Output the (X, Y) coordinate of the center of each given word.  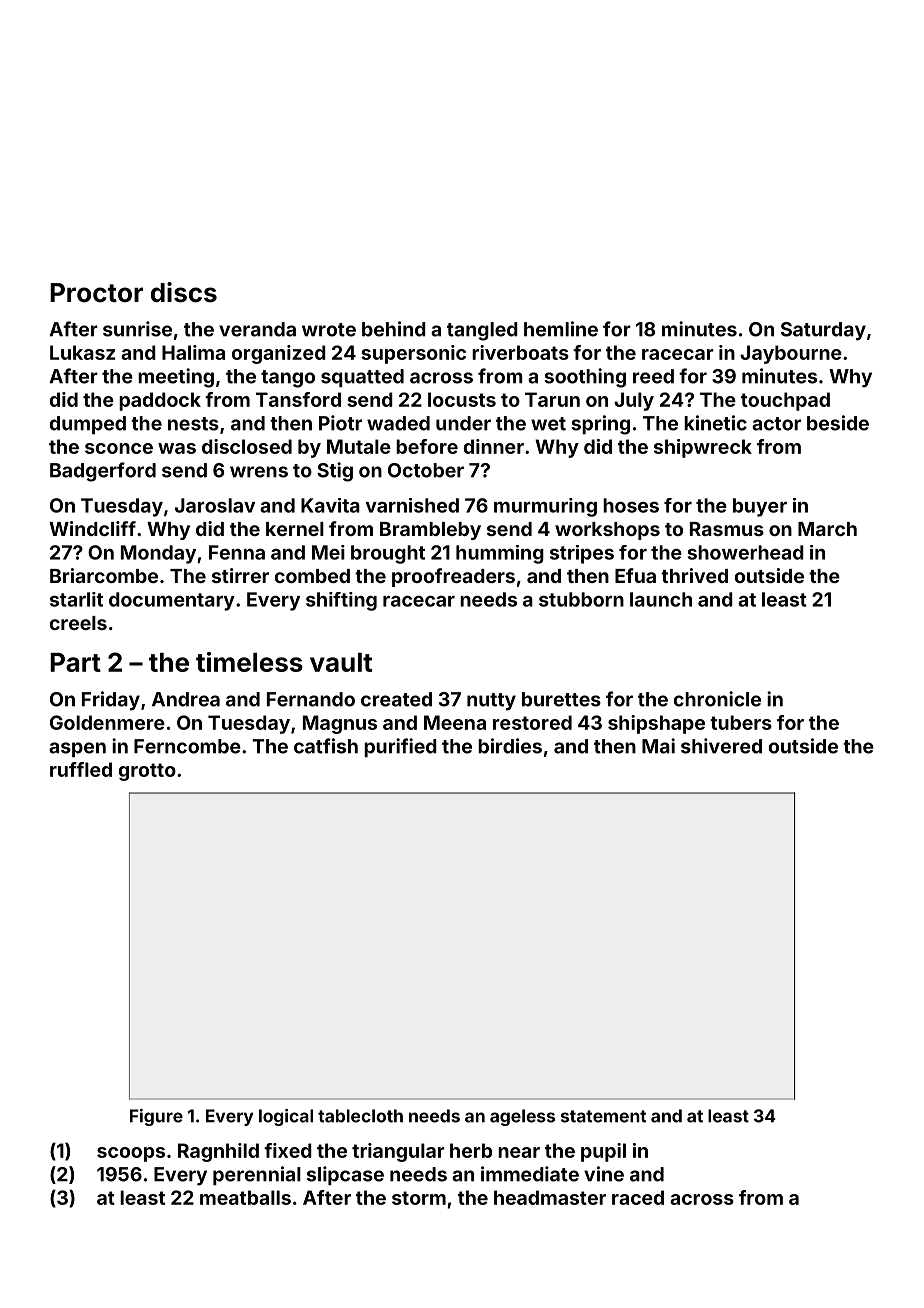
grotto (147, 772)
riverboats (520, 352)
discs (184, 292)
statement (603, 1116)
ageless (522, 1117)
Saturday (823, 331)
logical (286, 1117)
